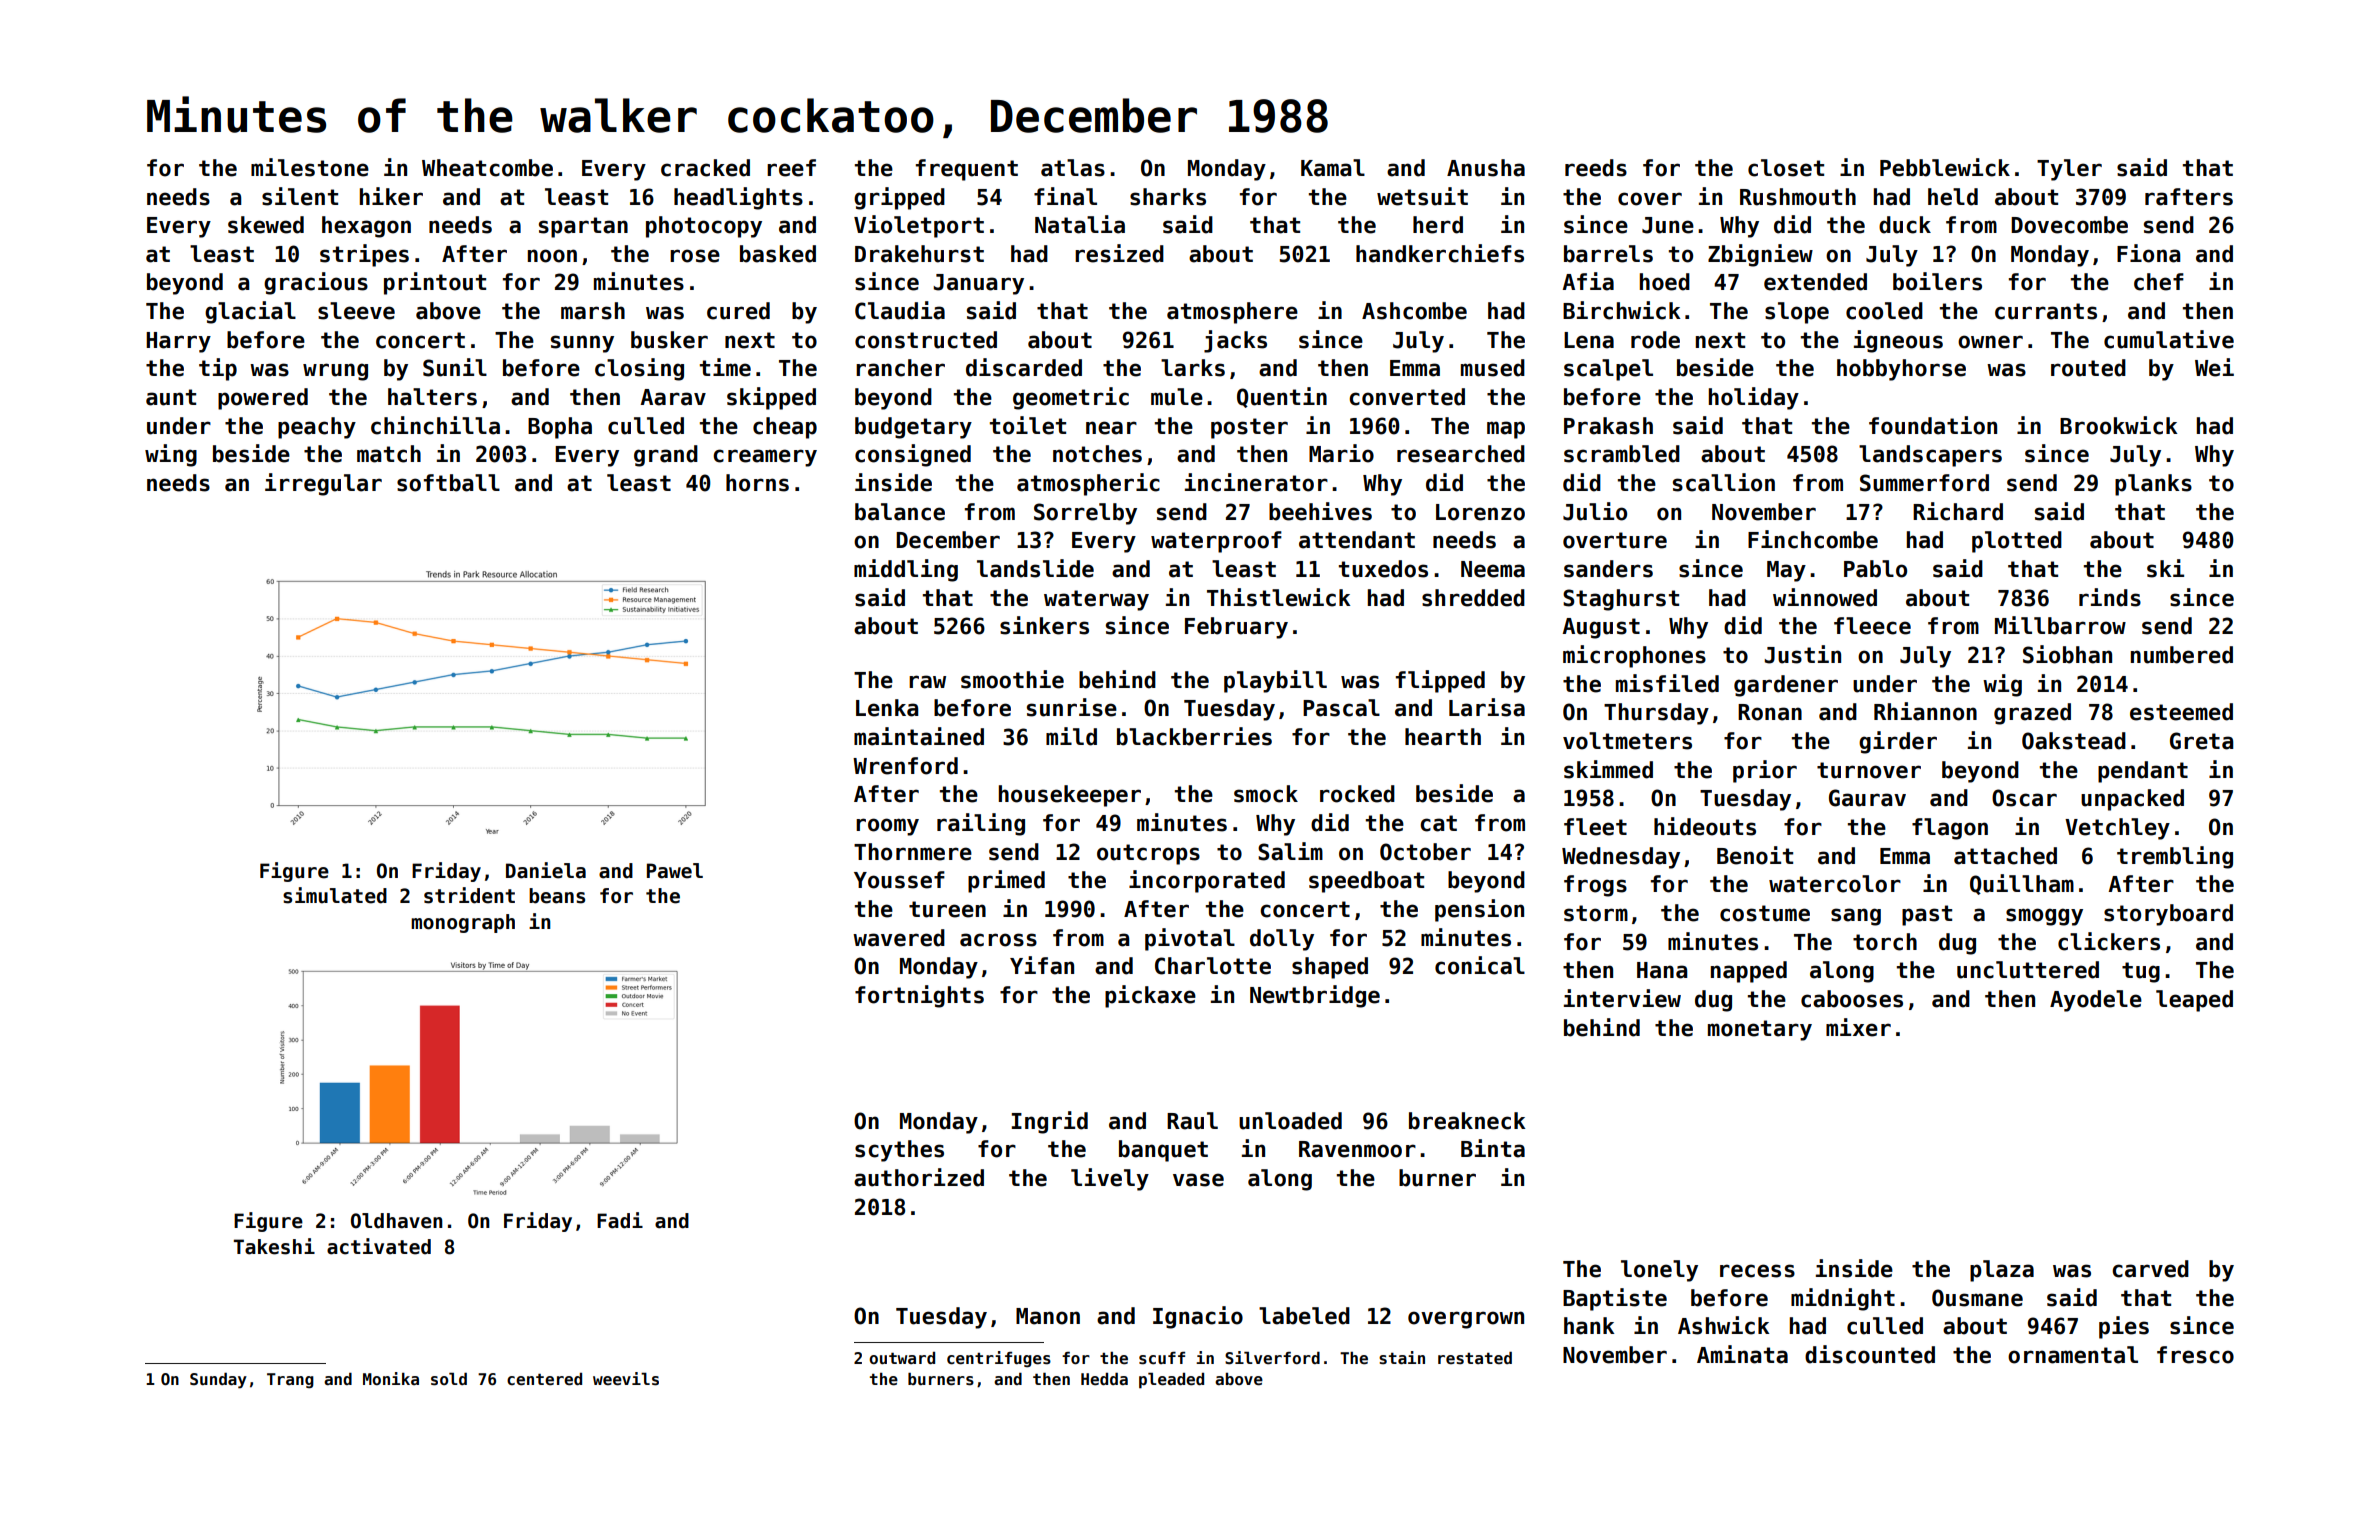  I want to click on glacial, so click(250, 312).
